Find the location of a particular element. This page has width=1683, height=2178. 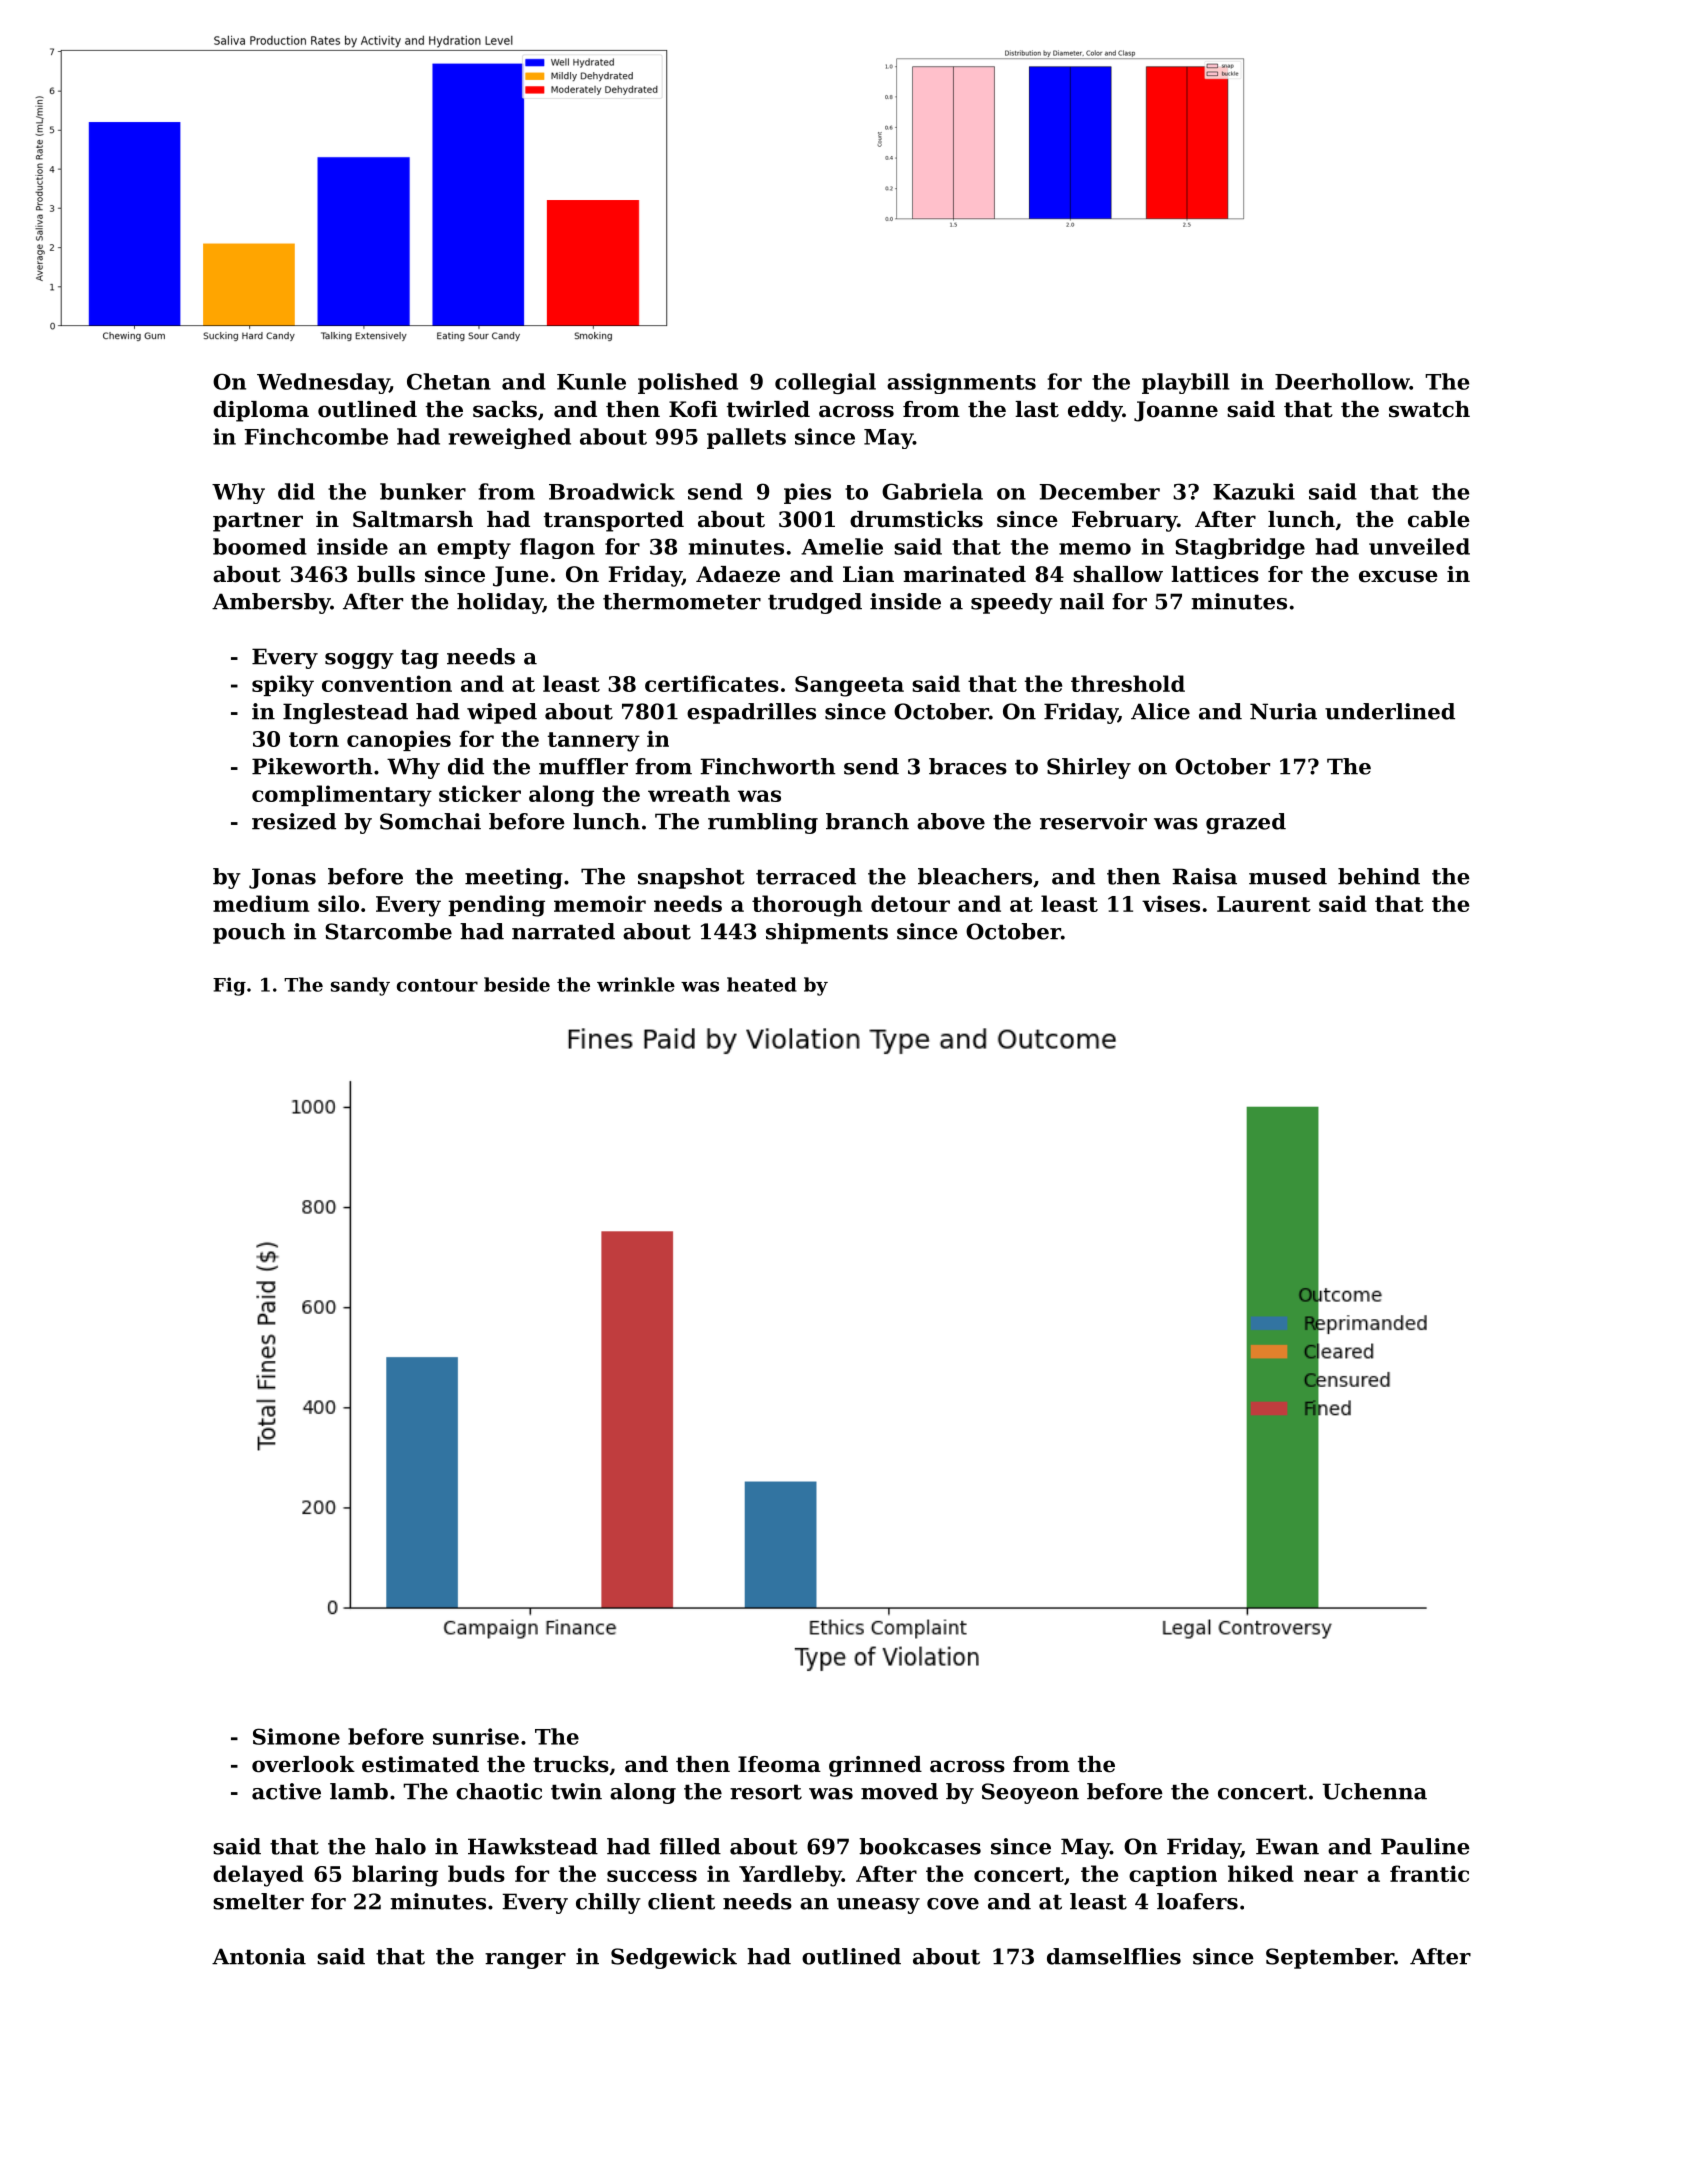

Uchenna is located at coordinates (1374, 1791).
